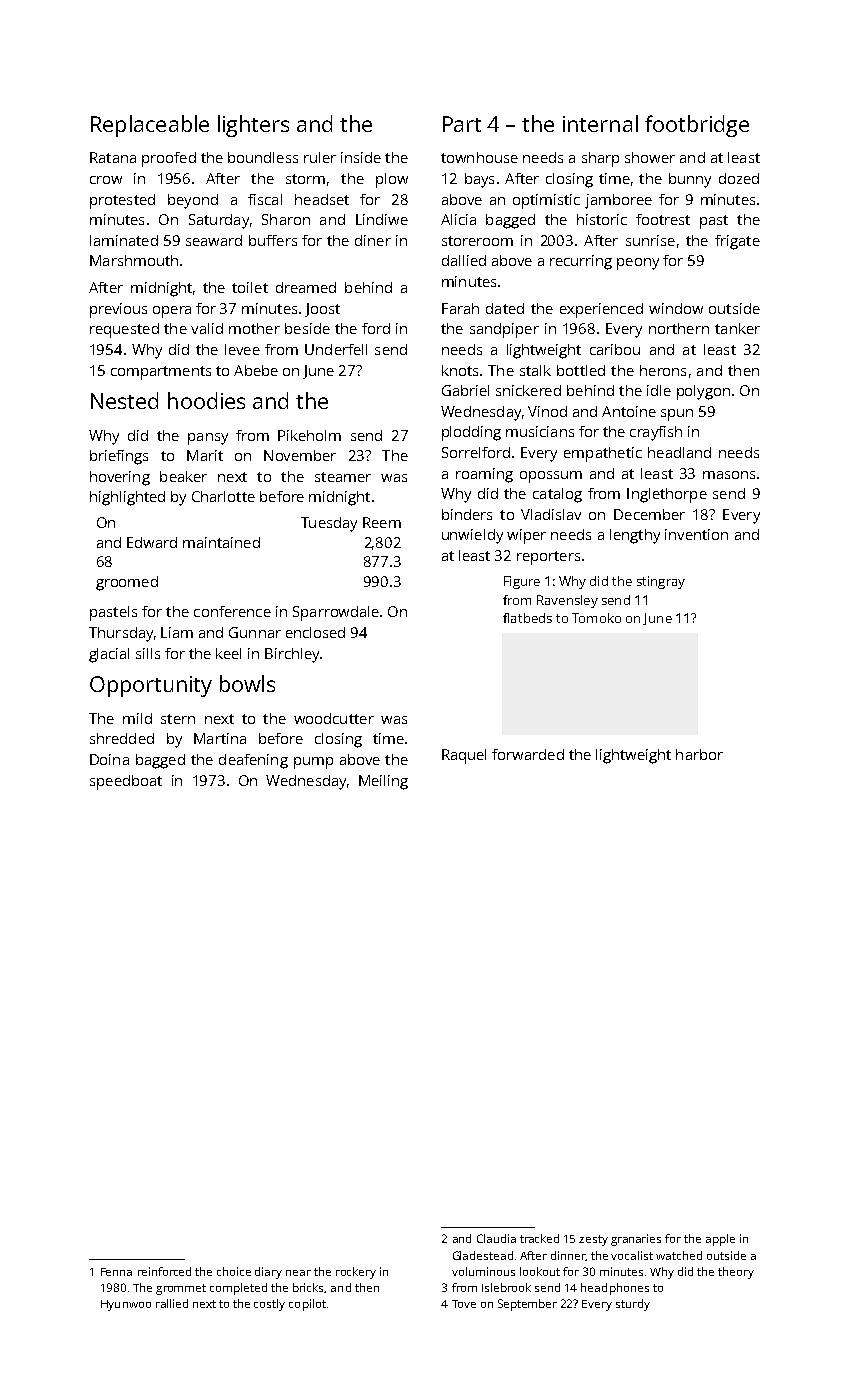 The width and height of the document is (849, 1400). What do you see at coordinates (124, 240) in the document?
I see `laminated` at bounding box center [124, 240].
